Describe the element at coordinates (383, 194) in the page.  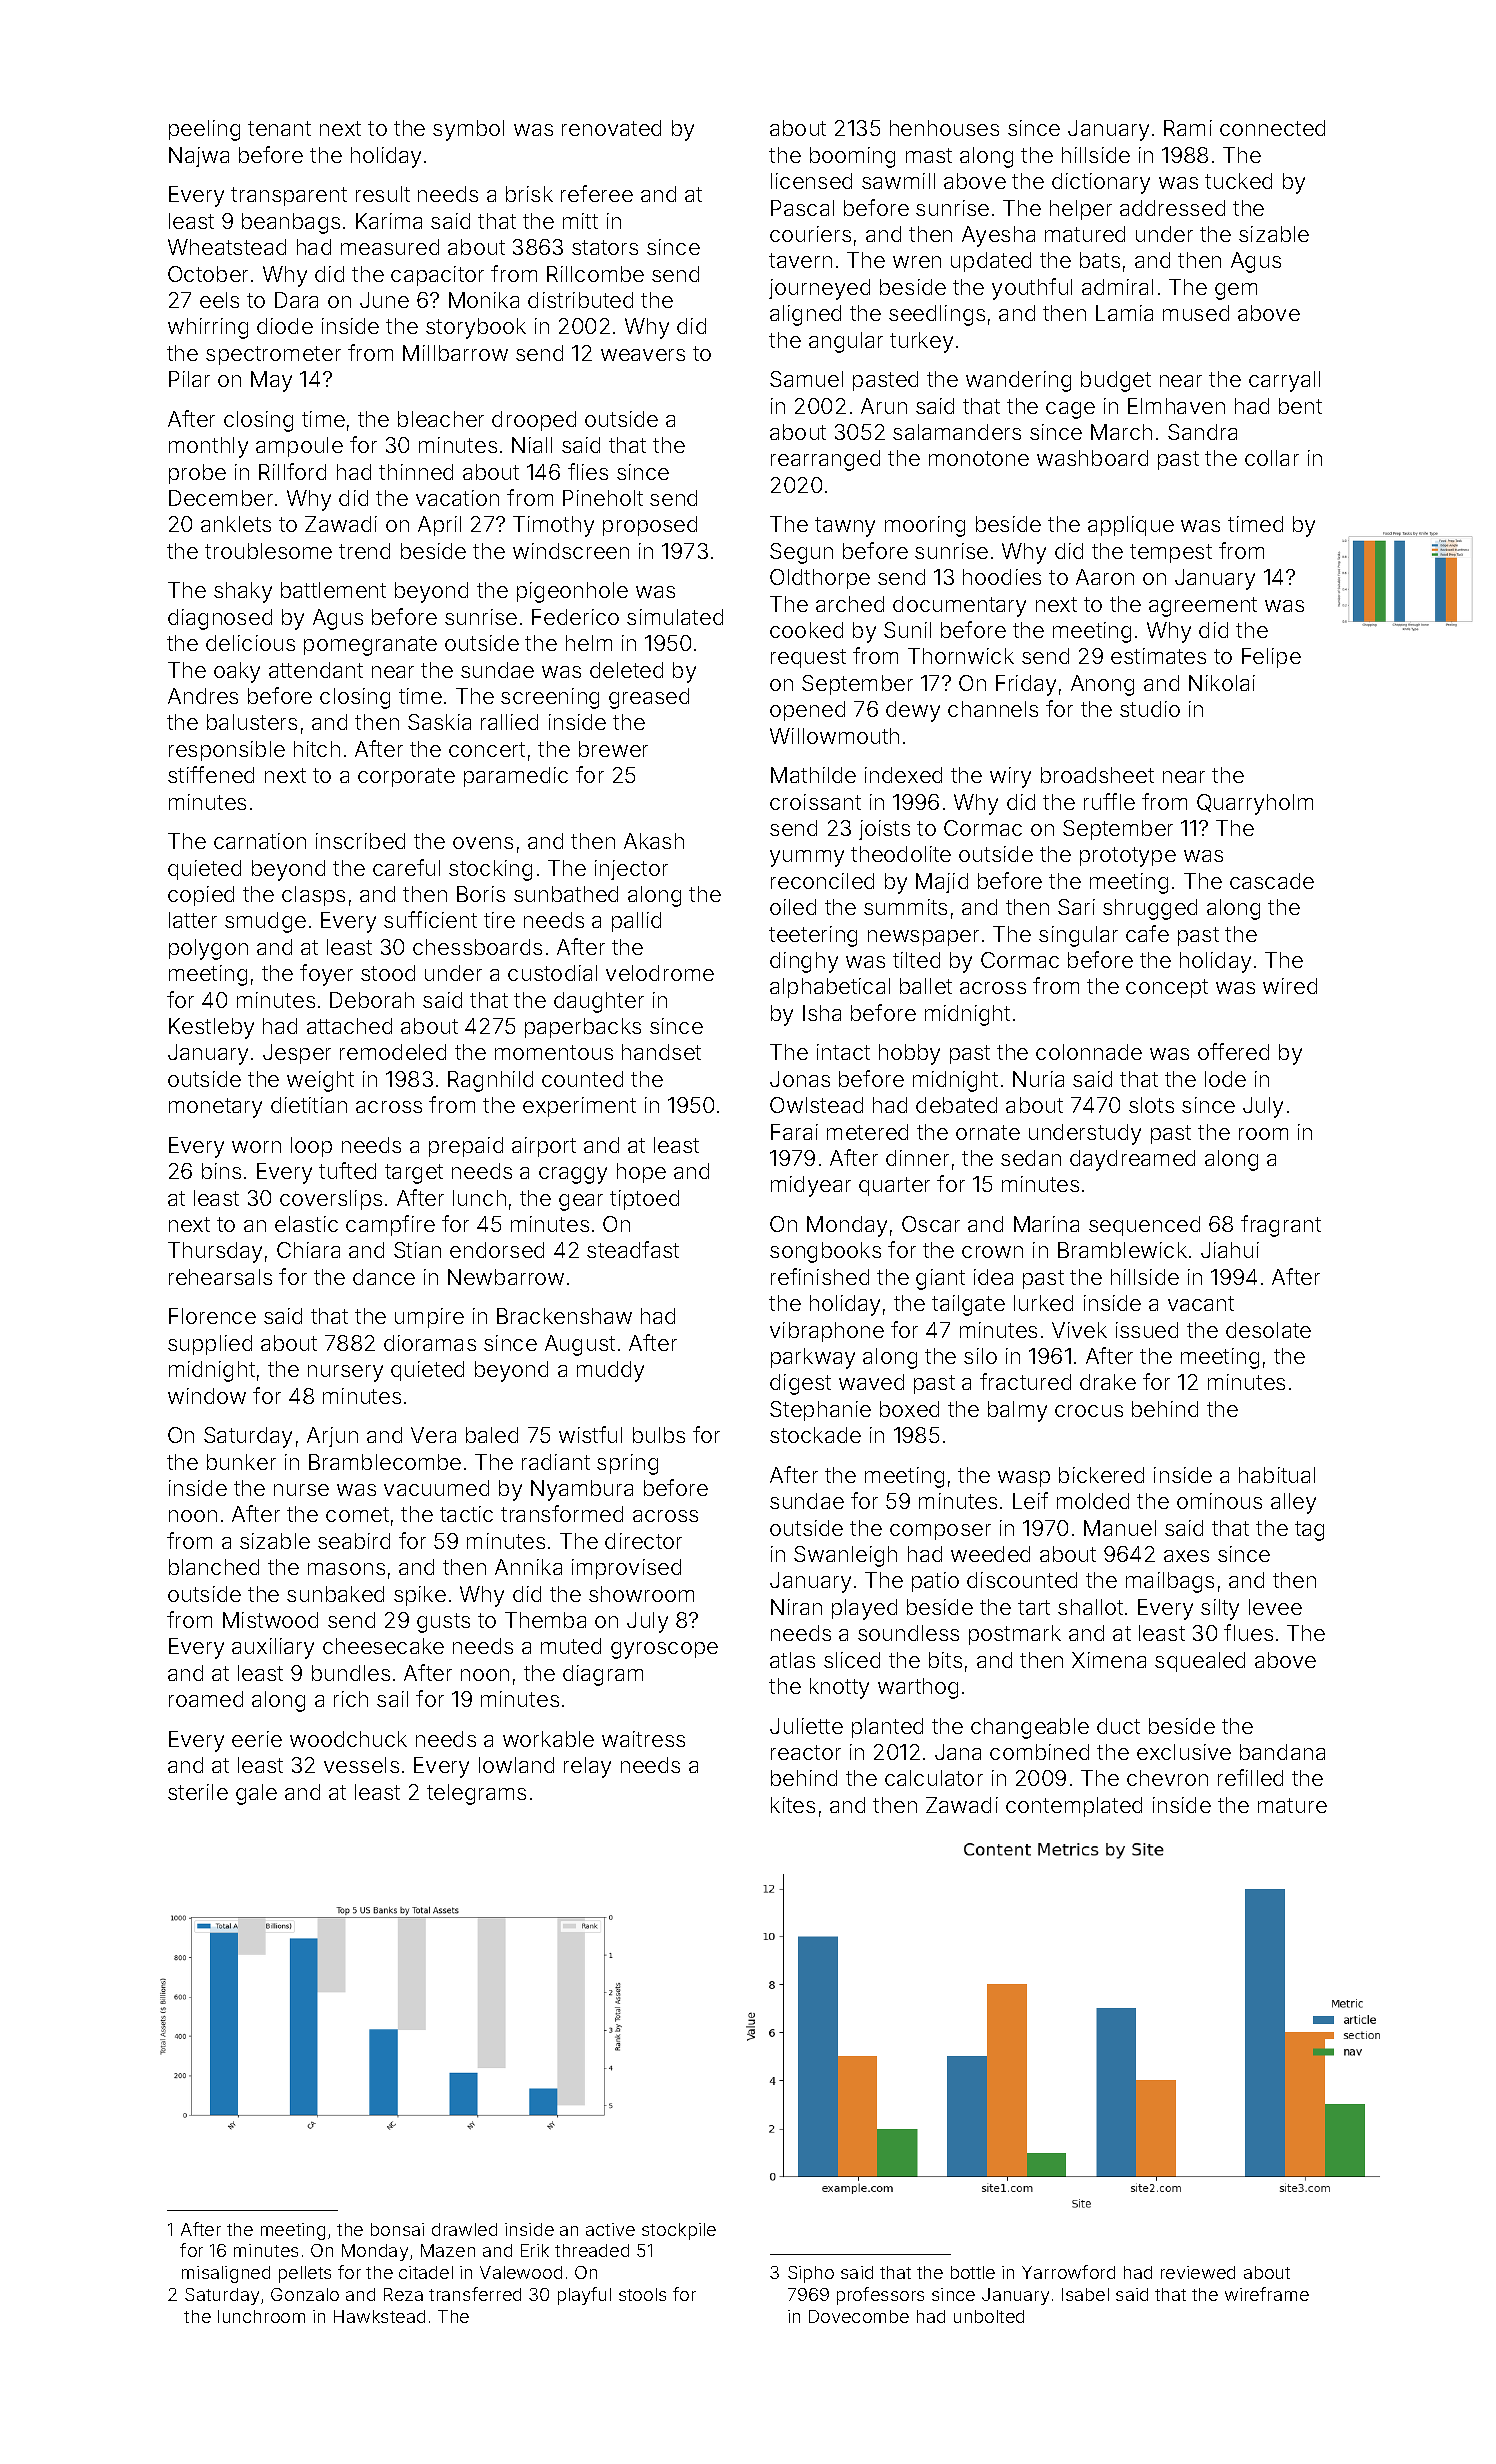
I see `result` at that location.
